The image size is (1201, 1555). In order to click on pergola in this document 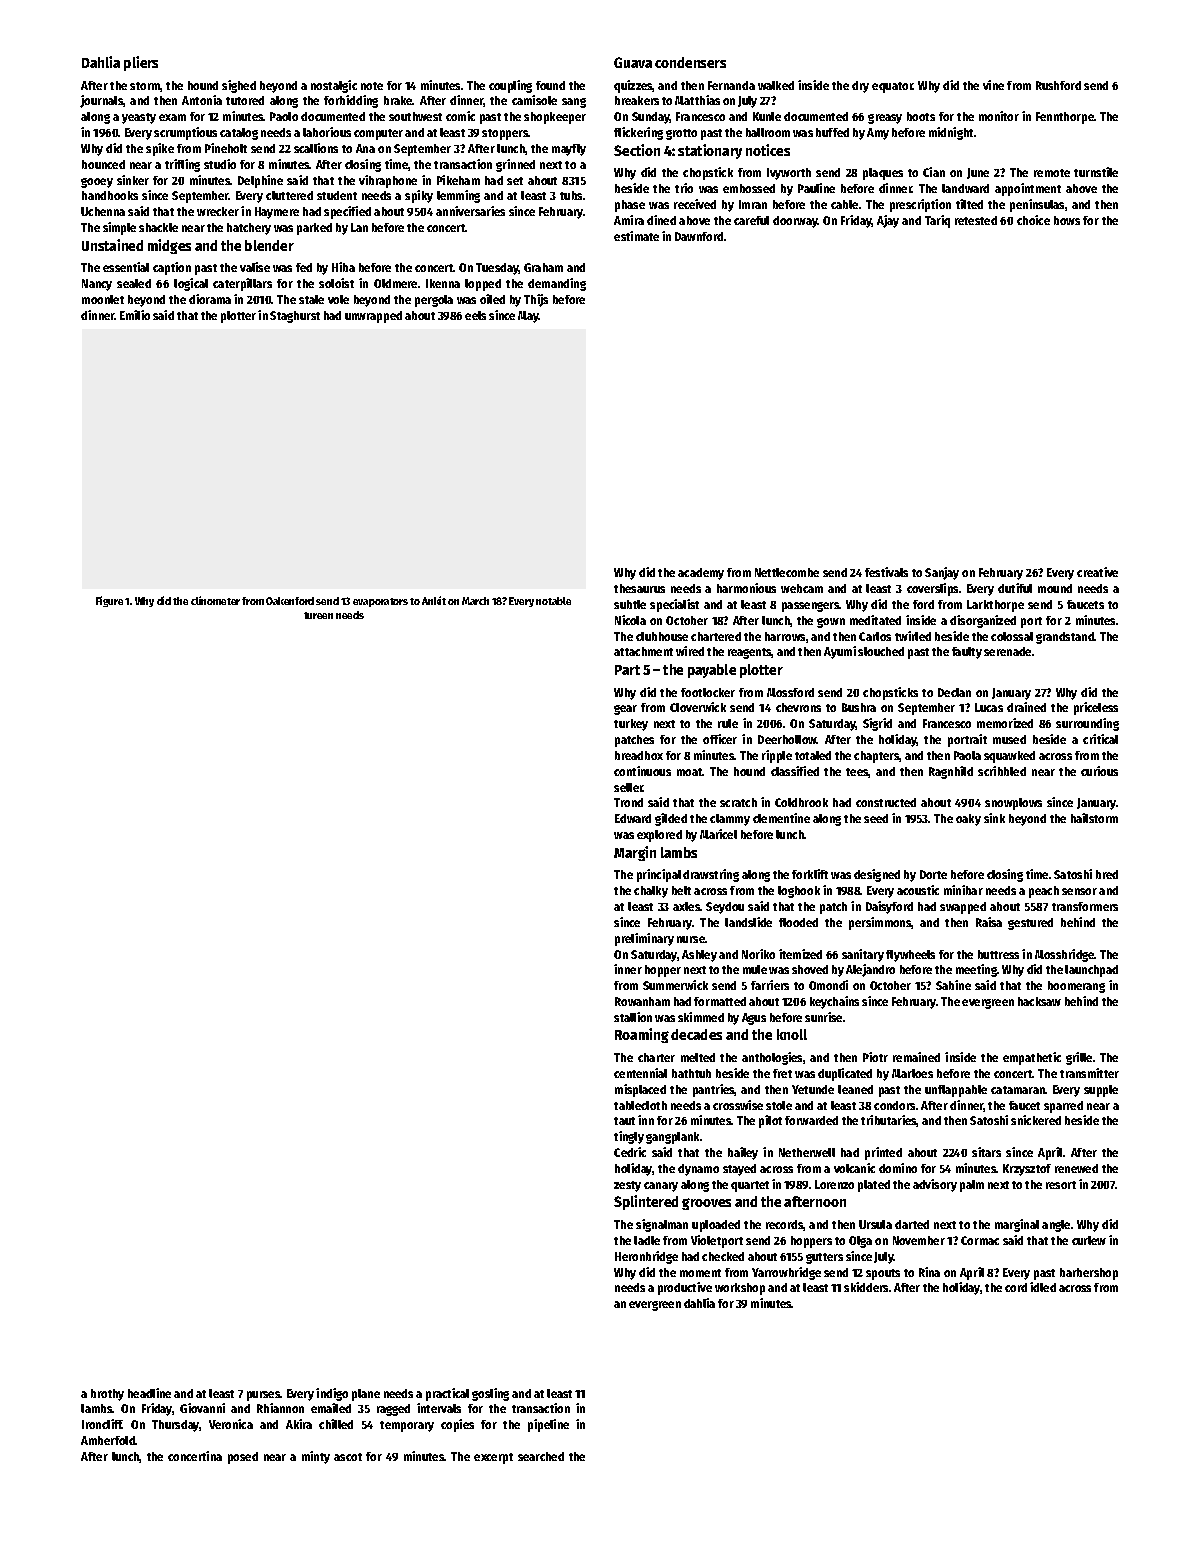, I will do `click(434, 301)`.
